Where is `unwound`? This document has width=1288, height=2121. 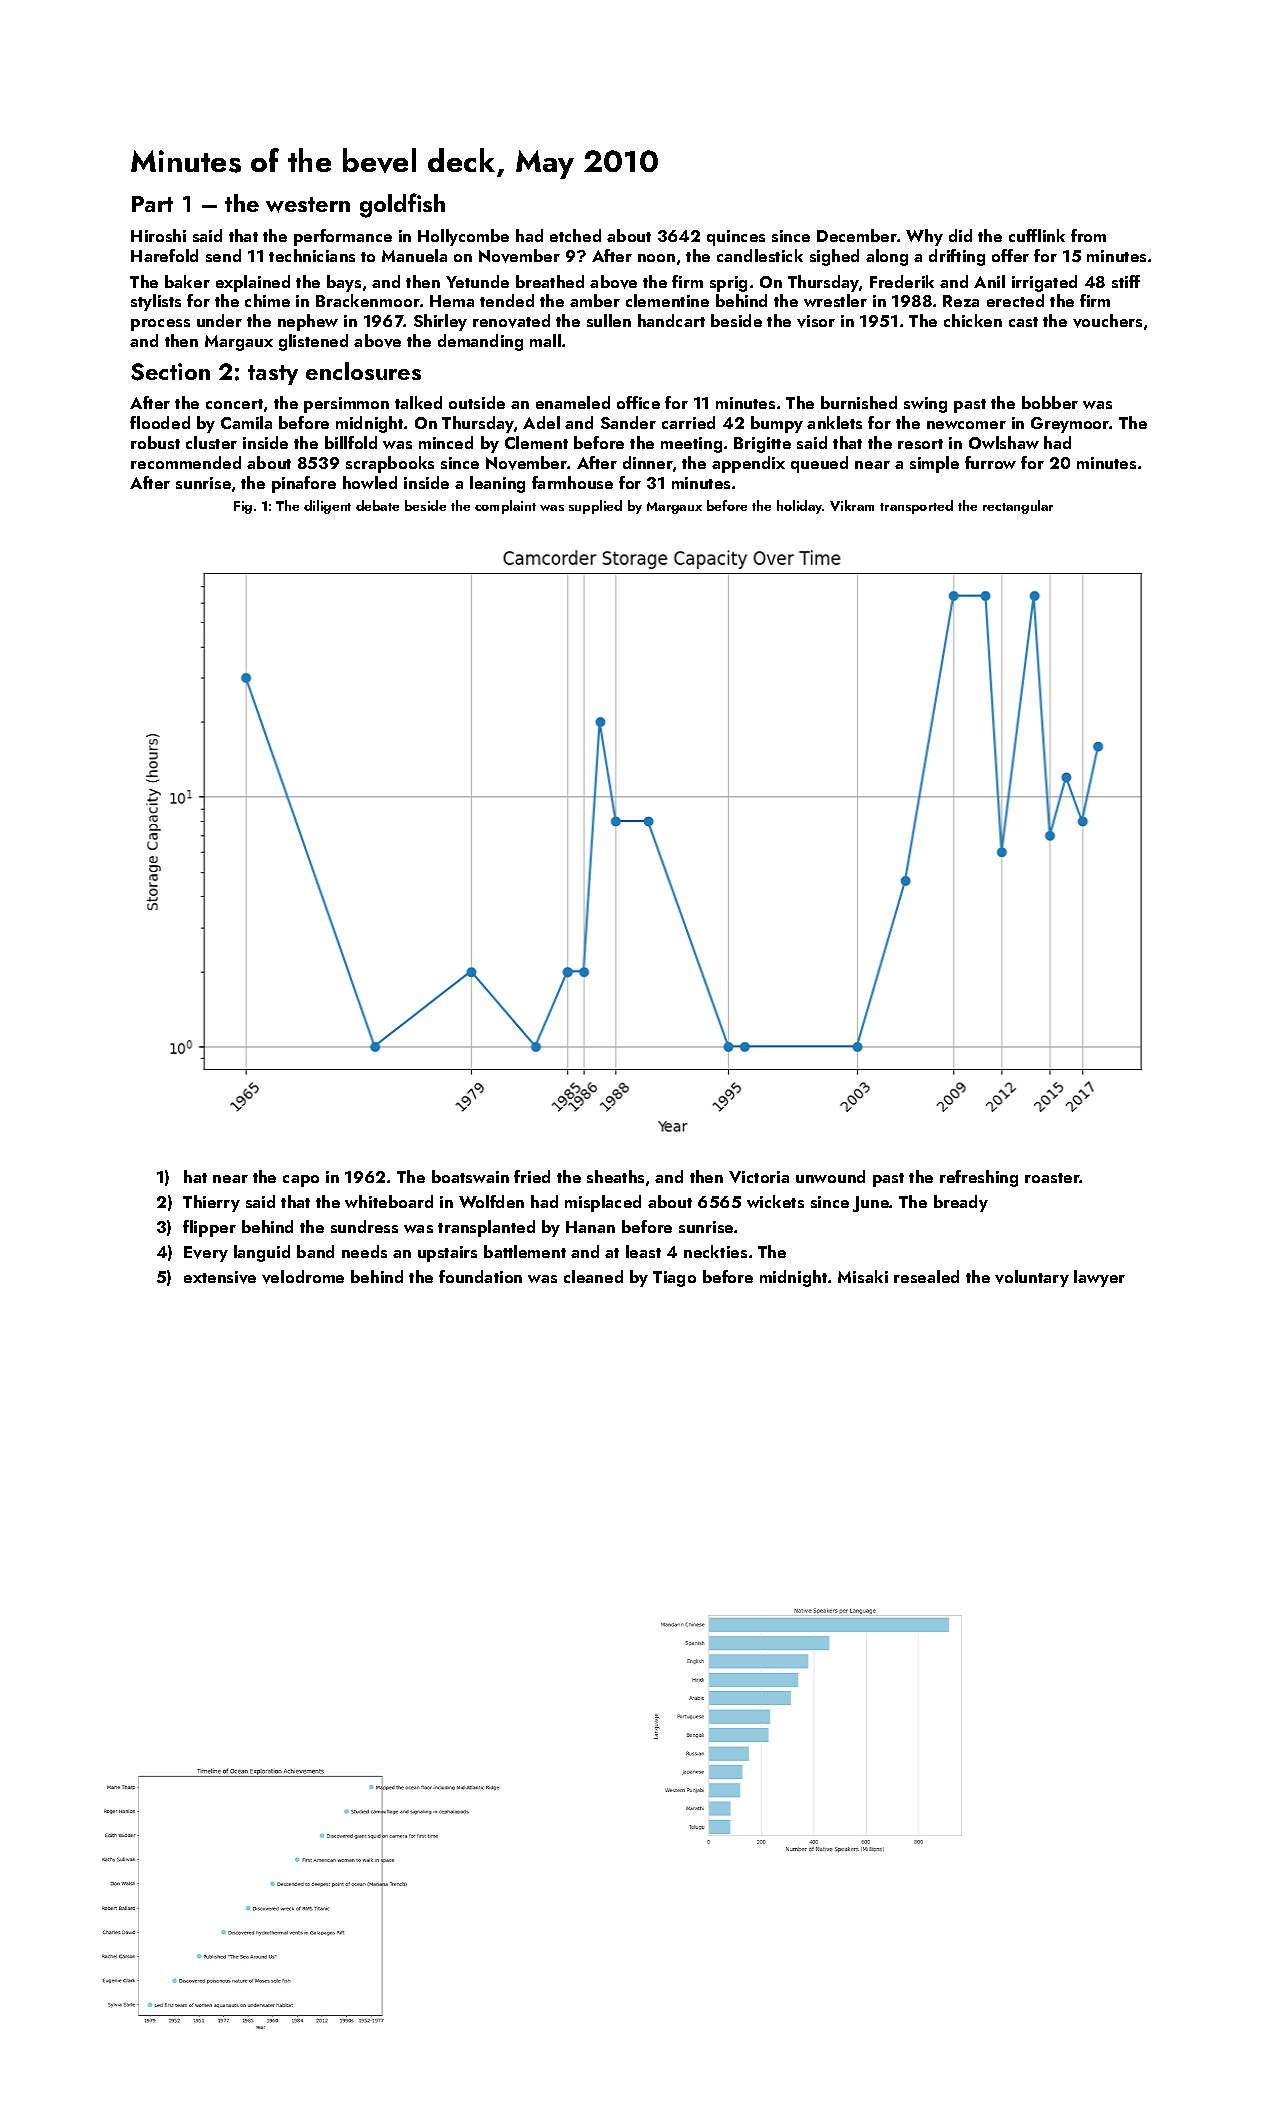 unwound is located at coordinates (830, 1176).
